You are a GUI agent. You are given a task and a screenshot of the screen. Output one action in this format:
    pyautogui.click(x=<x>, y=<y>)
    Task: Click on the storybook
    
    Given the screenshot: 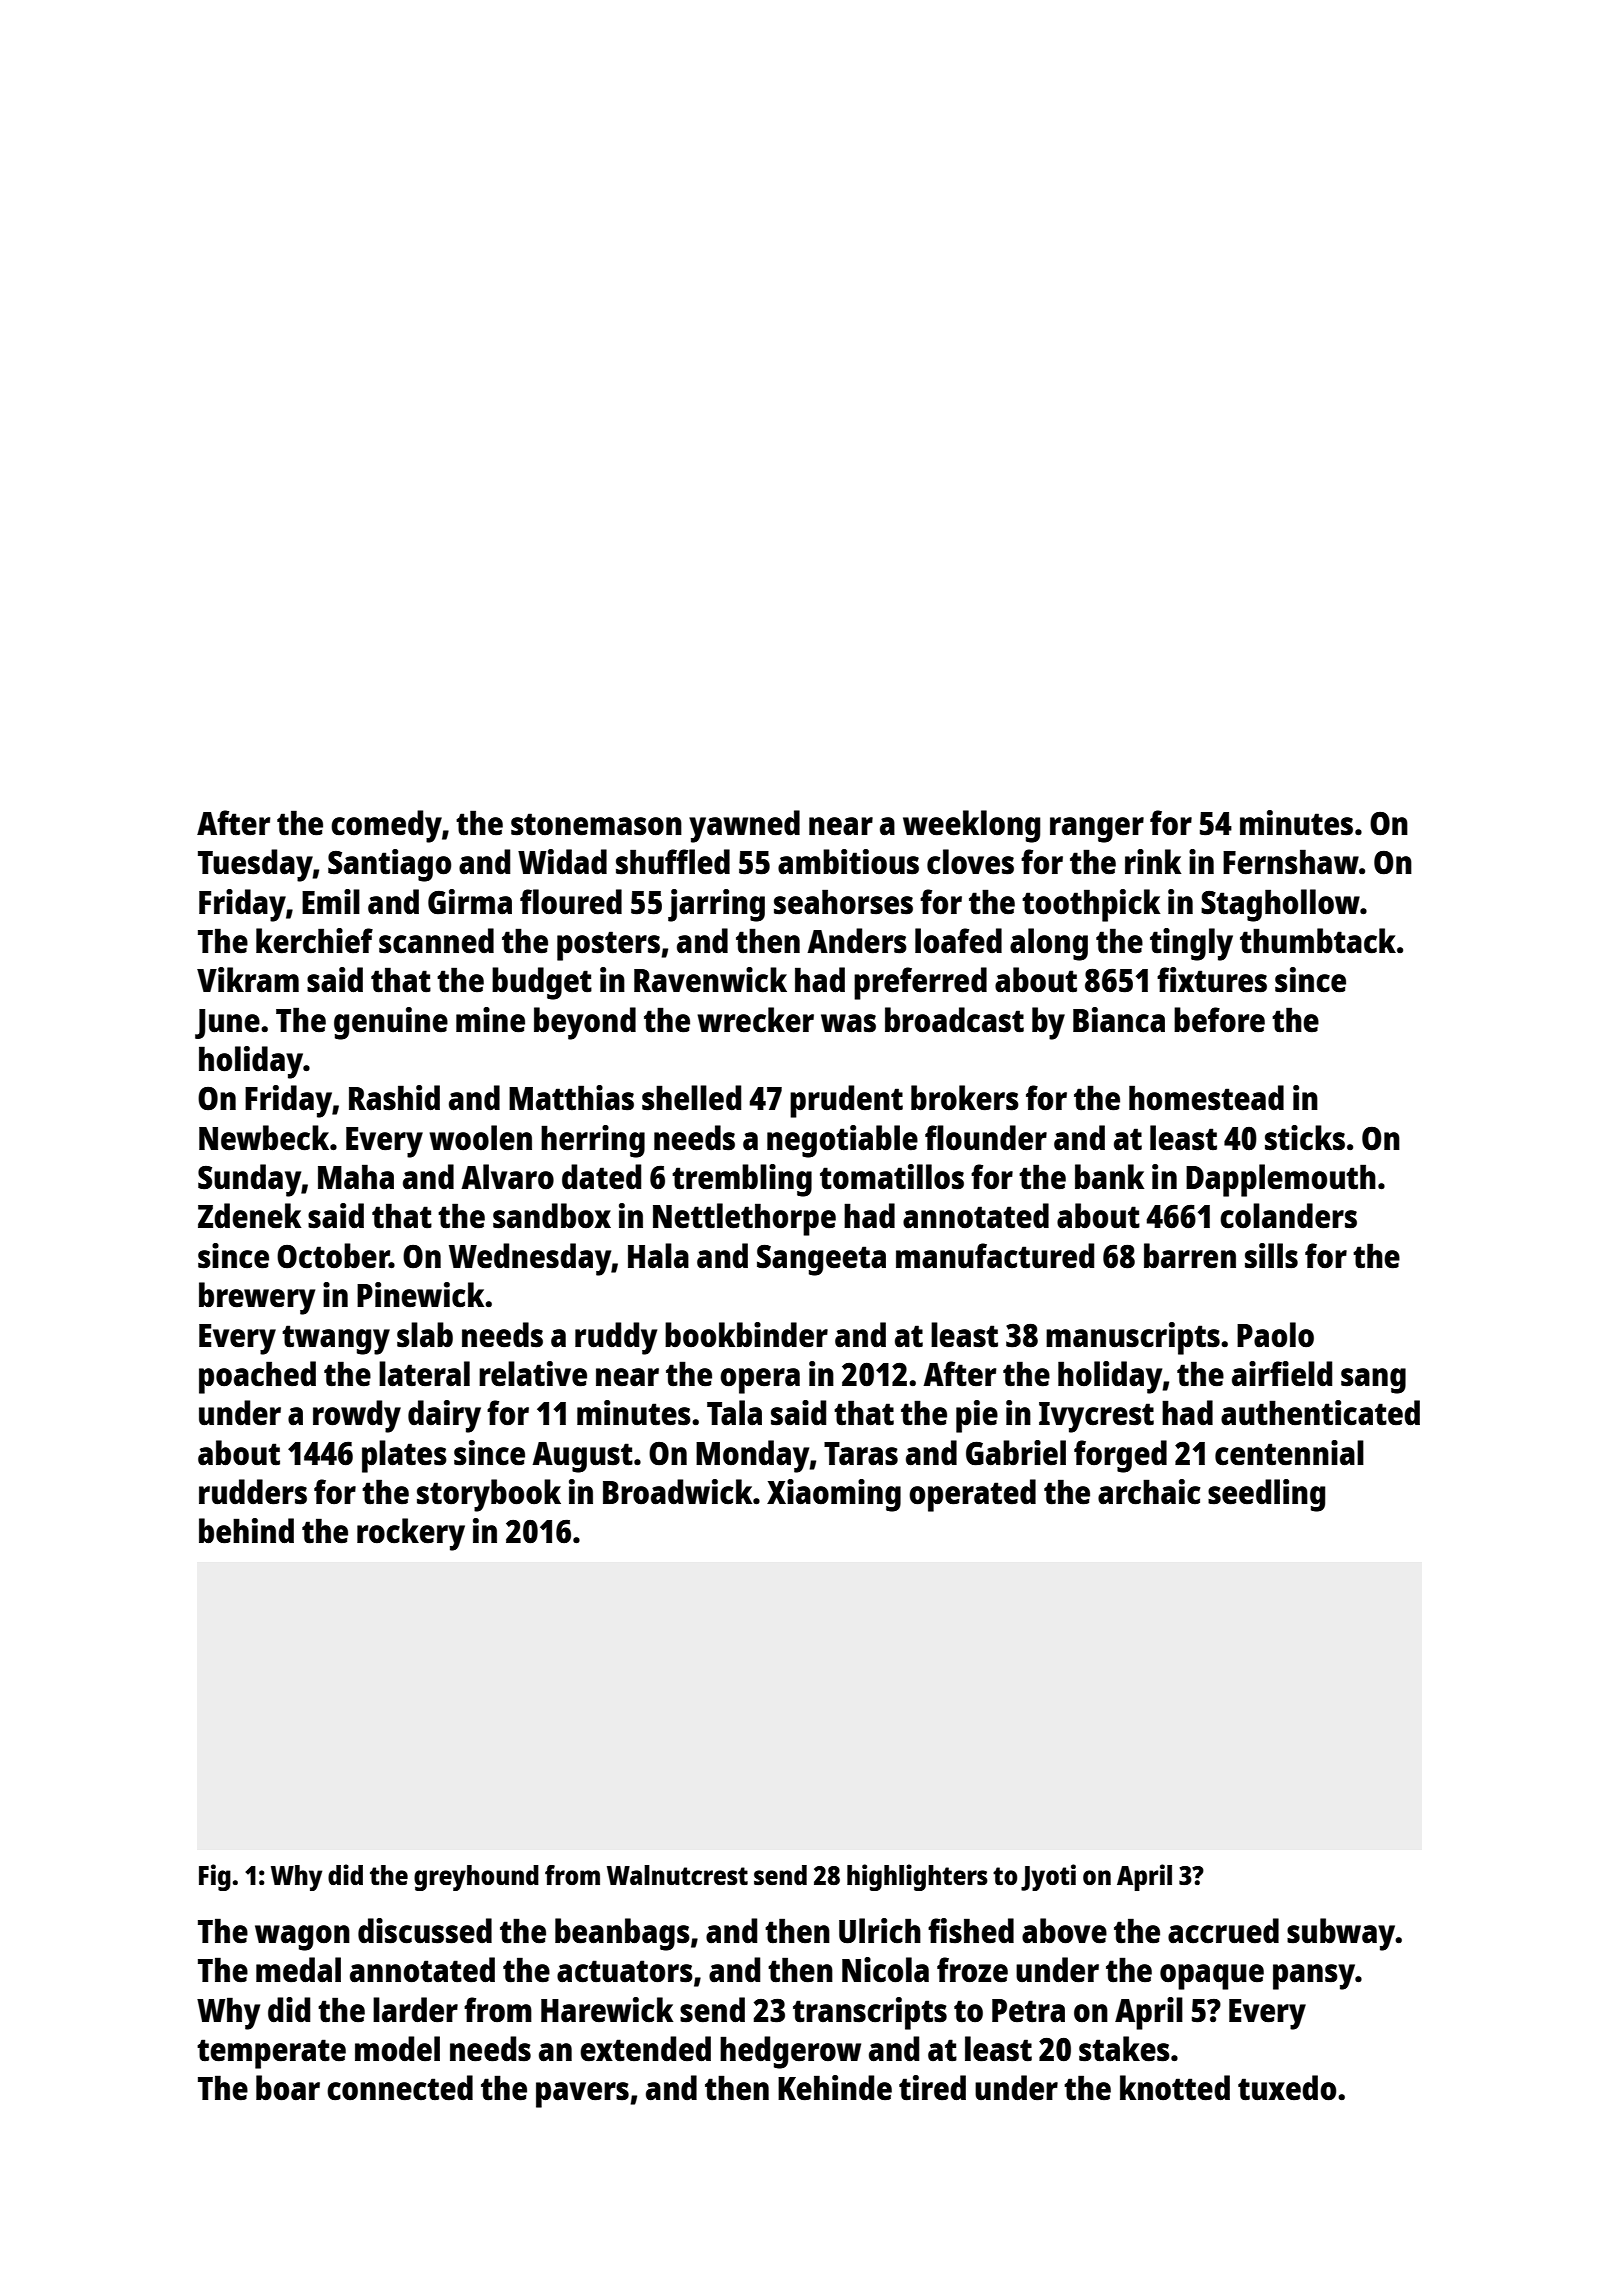 What is the action you would take?
    pyautogui.click(x=489, y=1495)
